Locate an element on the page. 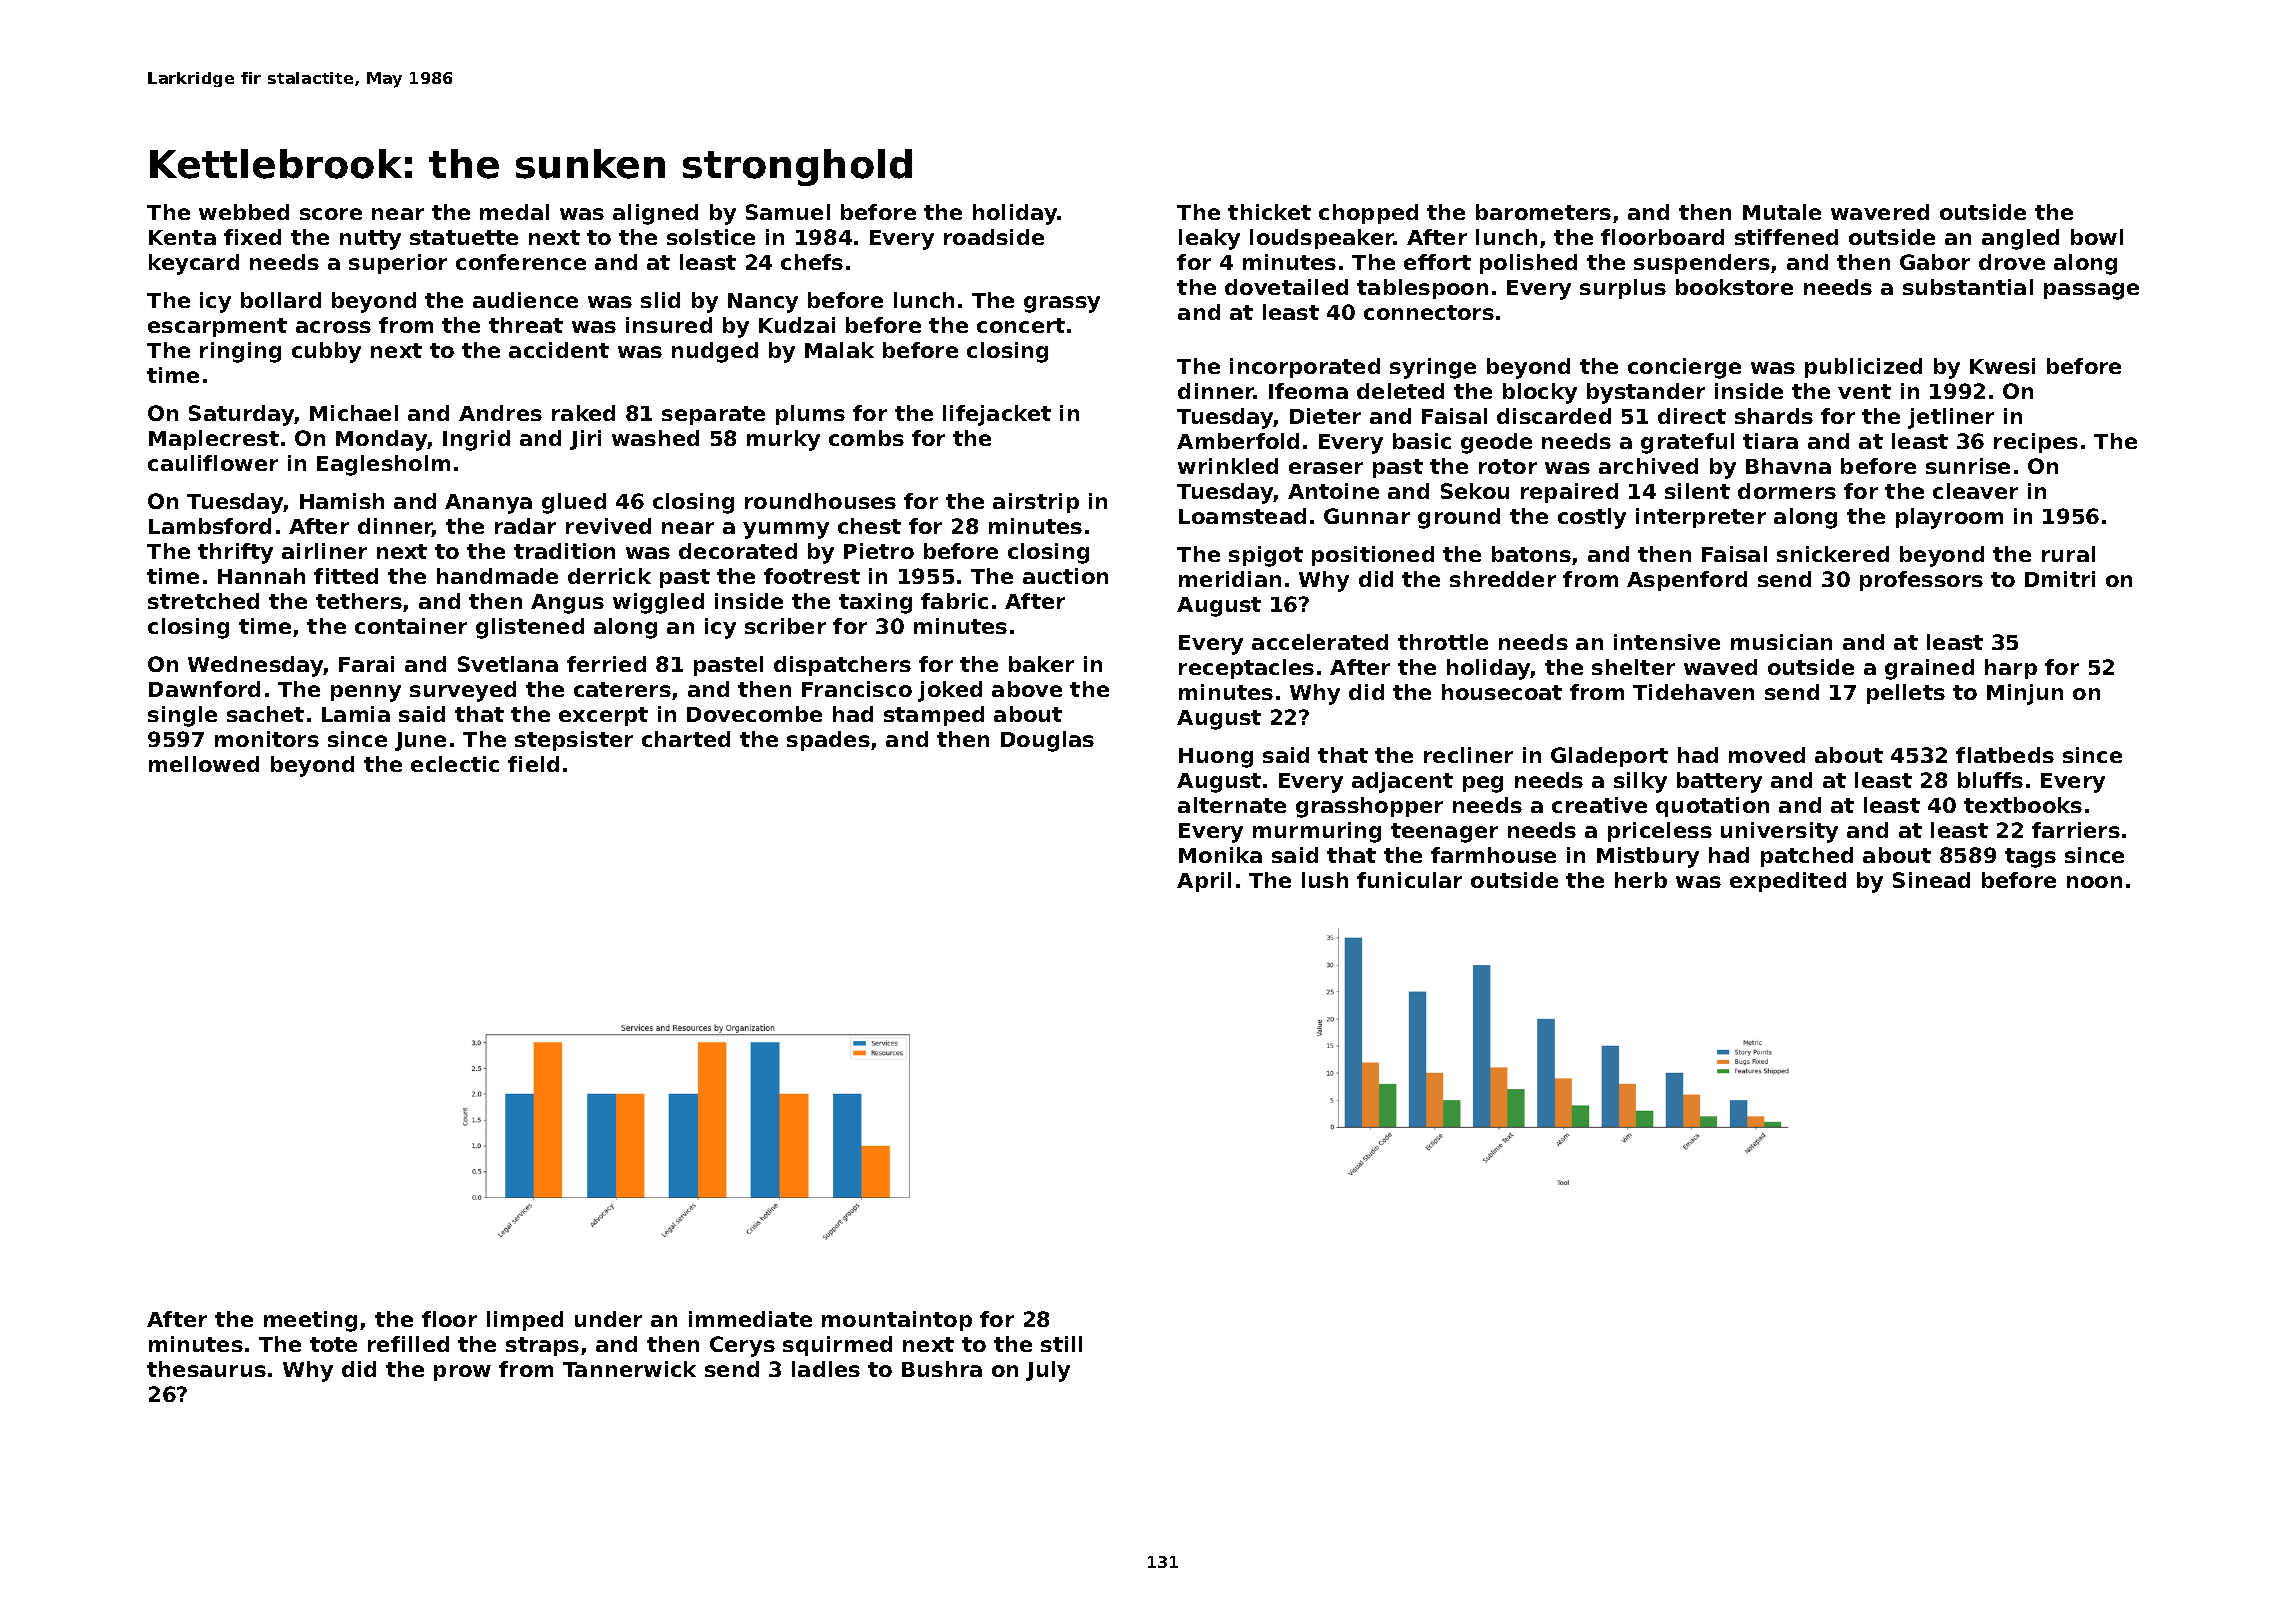  noon is located at coordinates (2094, 882).
